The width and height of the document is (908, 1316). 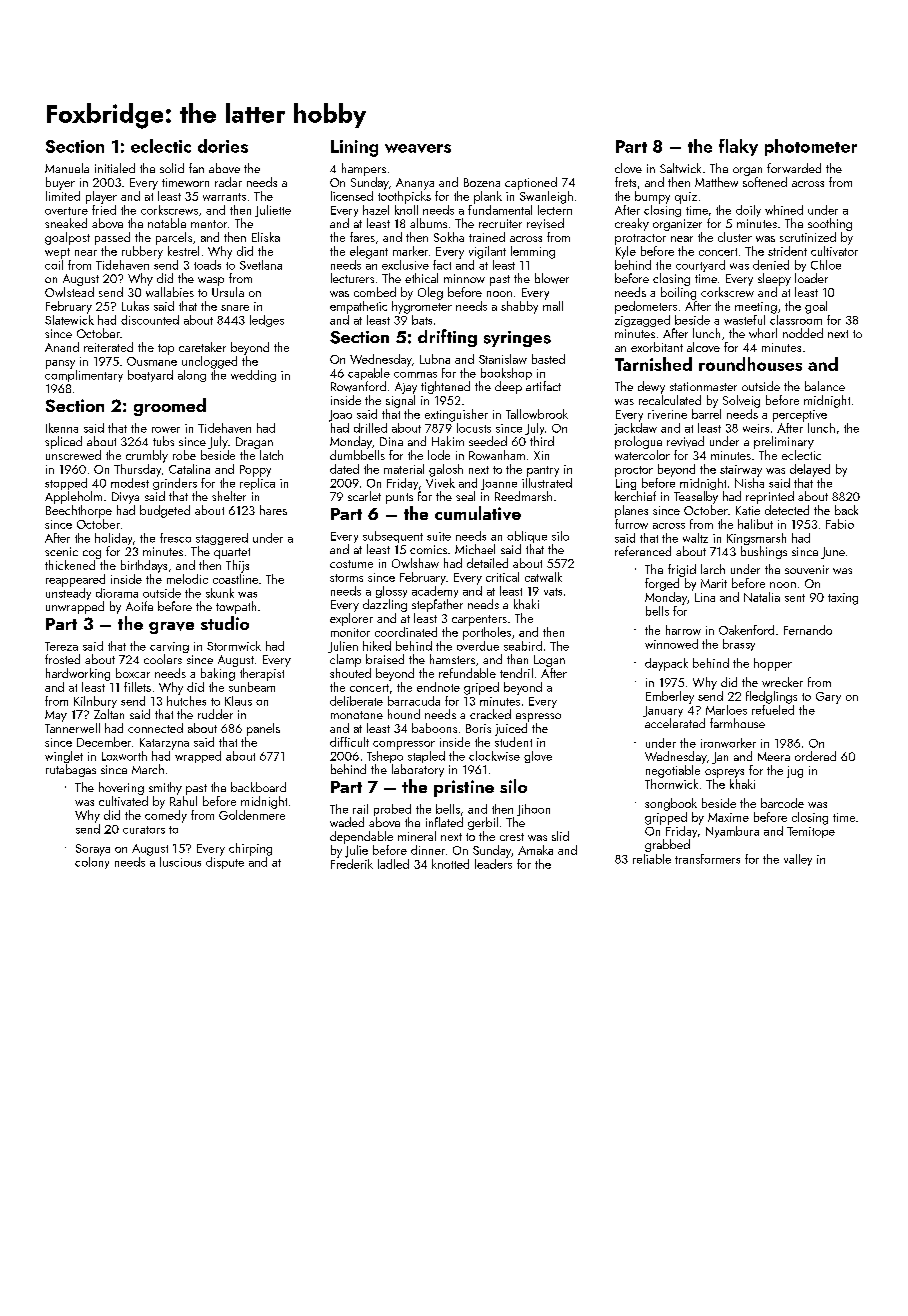 What do you see at coordinates (773, 710) in the document?
I see `refueled` at bounding box center [773, 710].
